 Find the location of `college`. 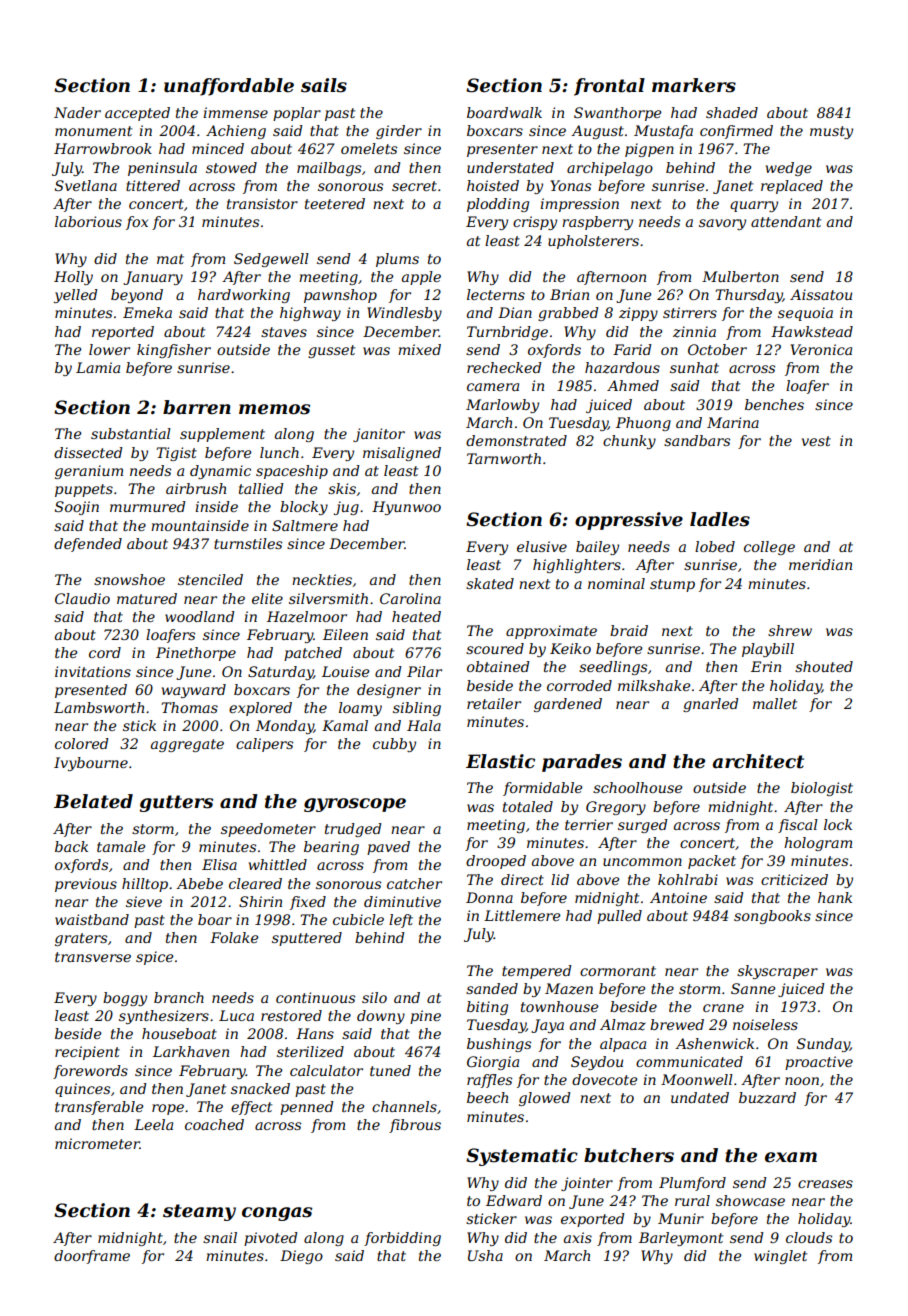

college is located at coordinates (769, 548).
